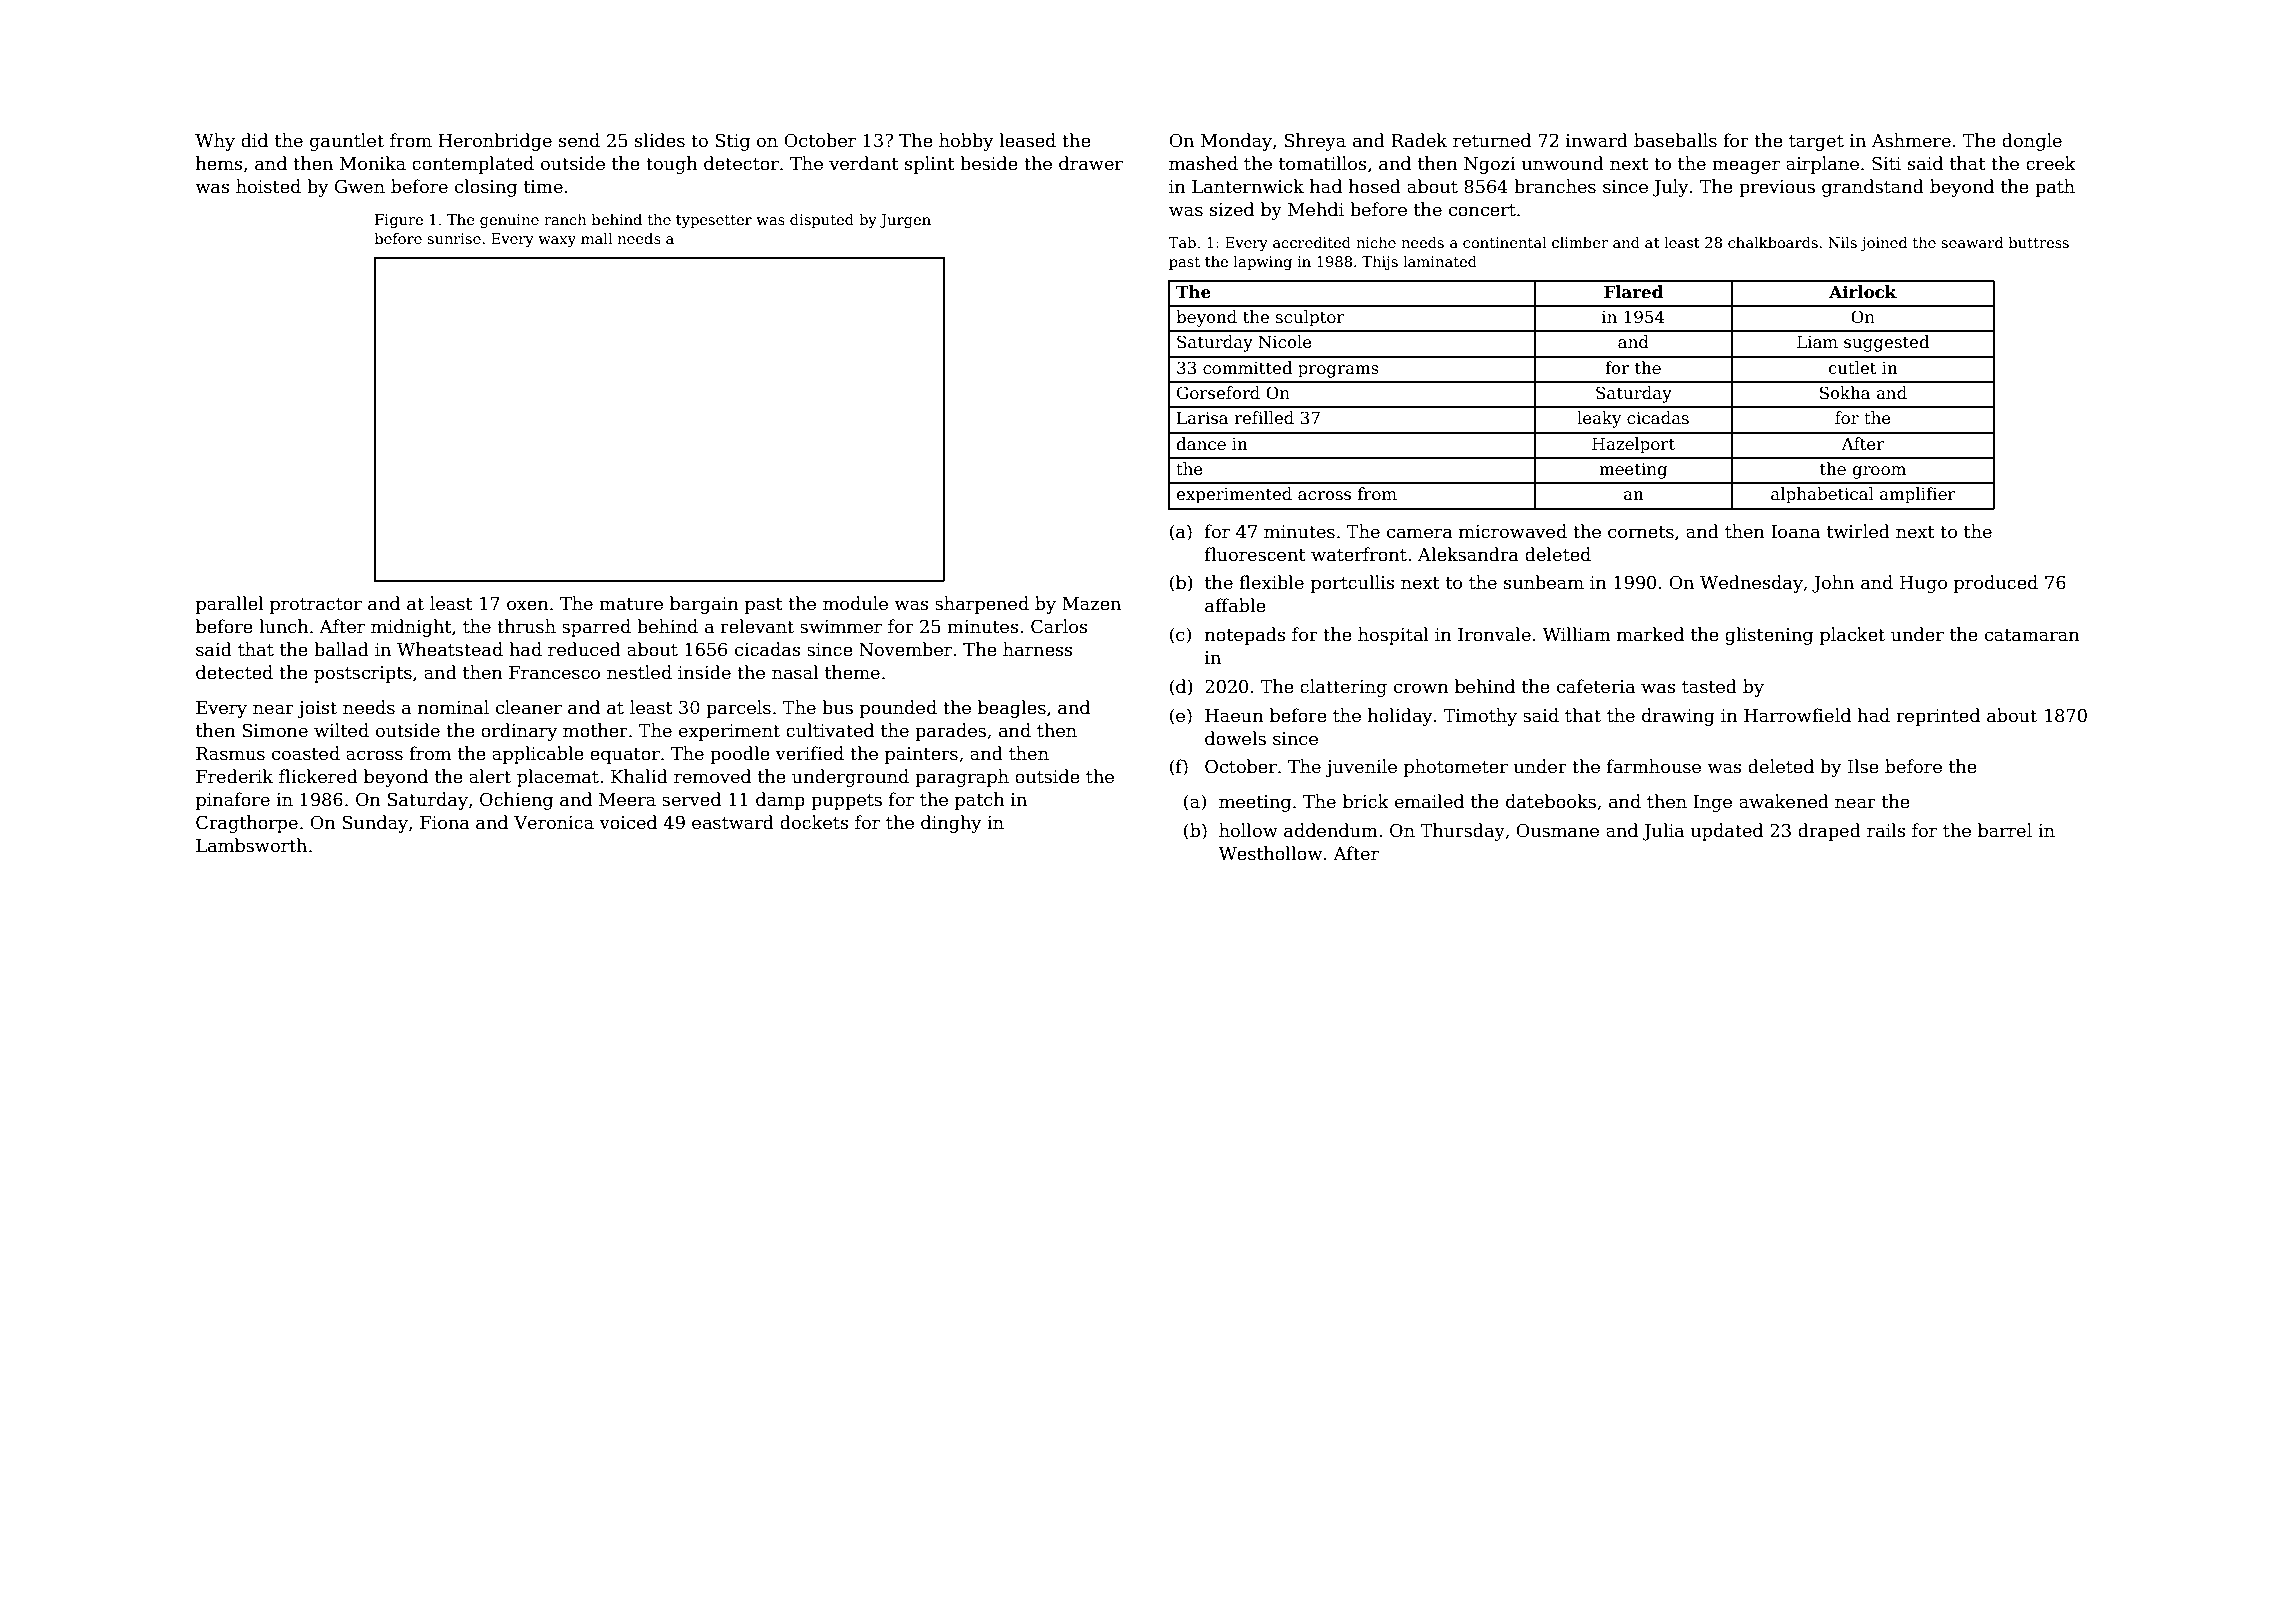  Describe the element at coordinates (1218, 393) in the screenshot. I see `Gorseford` at that location.
